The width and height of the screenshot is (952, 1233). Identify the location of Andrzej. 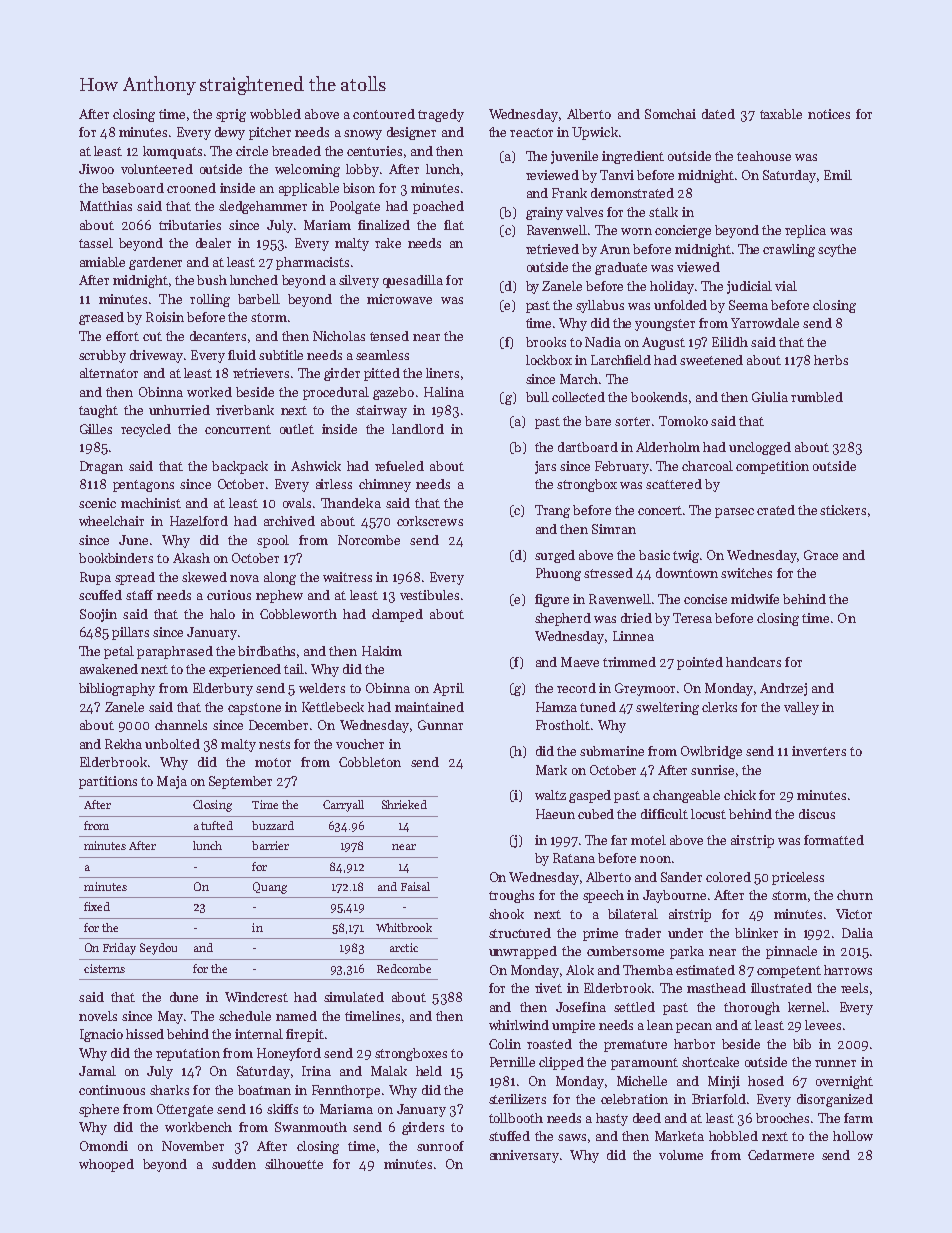
(783, 689).
